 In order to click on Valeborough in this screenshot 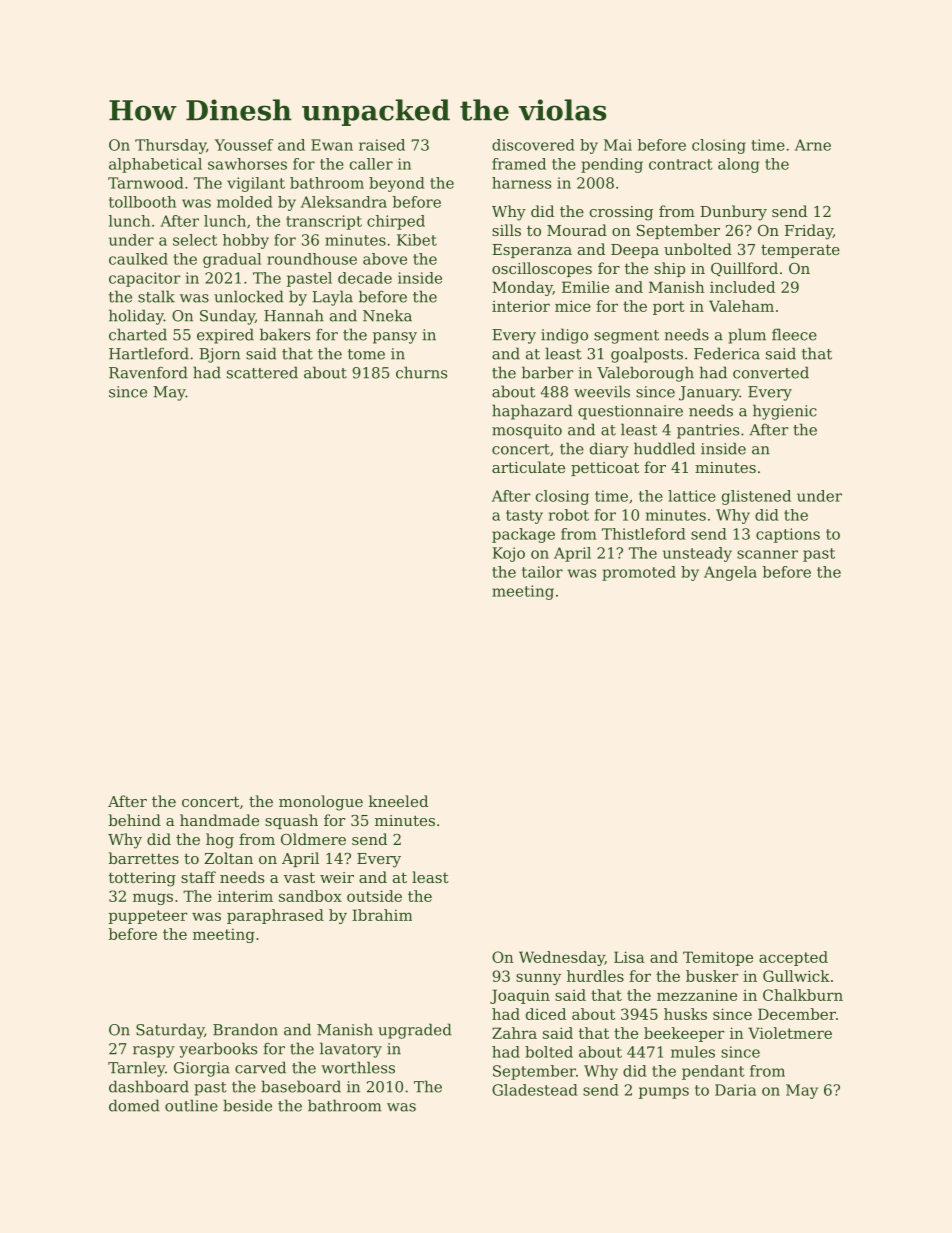, I will do `click(645, 374)`.
